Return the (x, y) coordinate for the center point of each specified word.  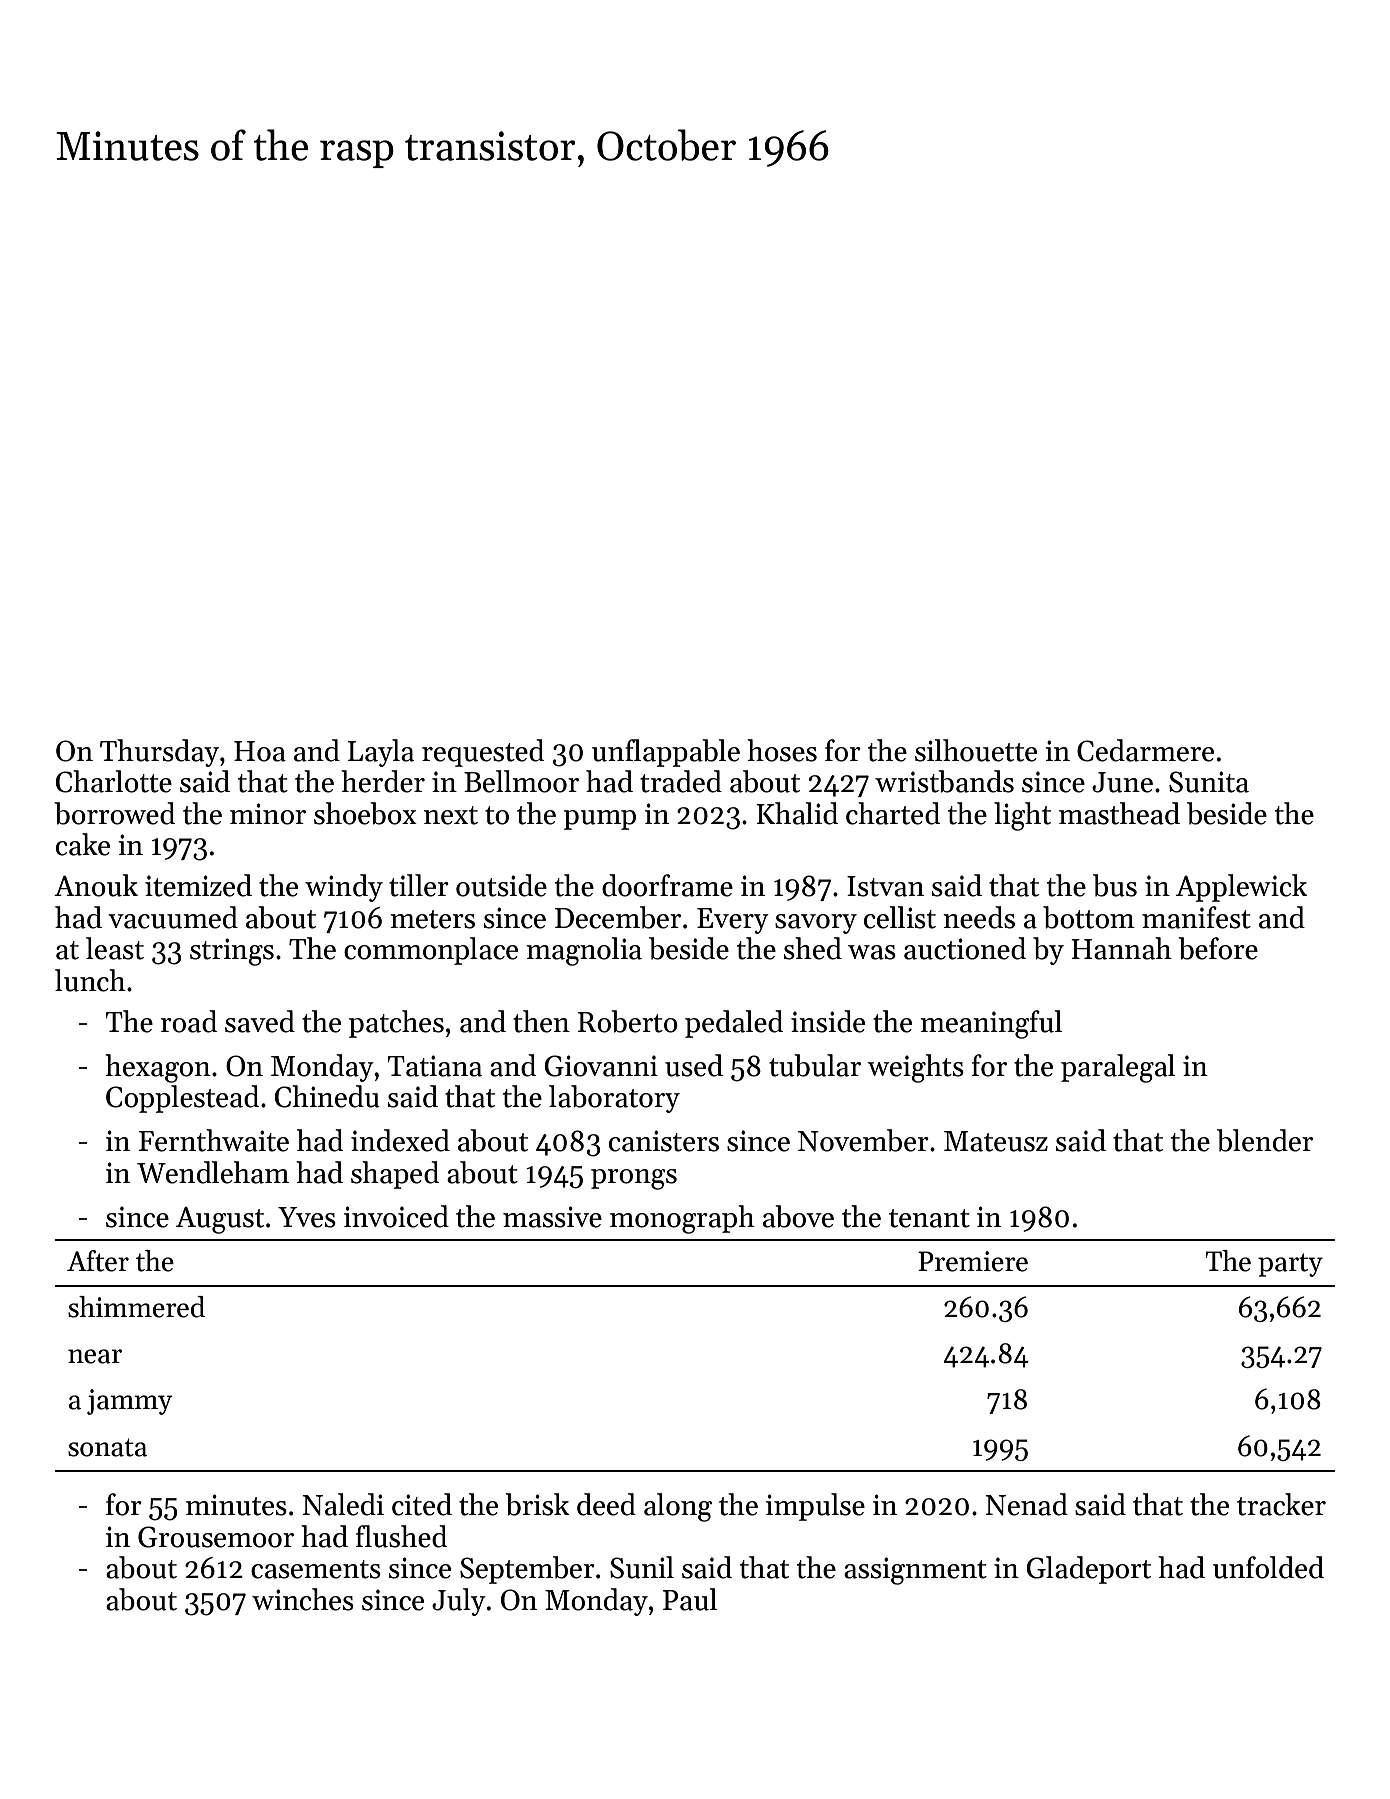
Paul (690, 1599)
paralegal (1118, 1068)
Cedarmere (1145, 750)
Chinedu (327, 1096)
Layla (381, 753)
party (1290, 1265)
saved (260, 1021)
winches (303, 1599)
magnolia (584, 951)
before (1218, 948)
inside (828, 1021)
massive (552, 1217)
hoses (782, 750)
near (95, 1356)
